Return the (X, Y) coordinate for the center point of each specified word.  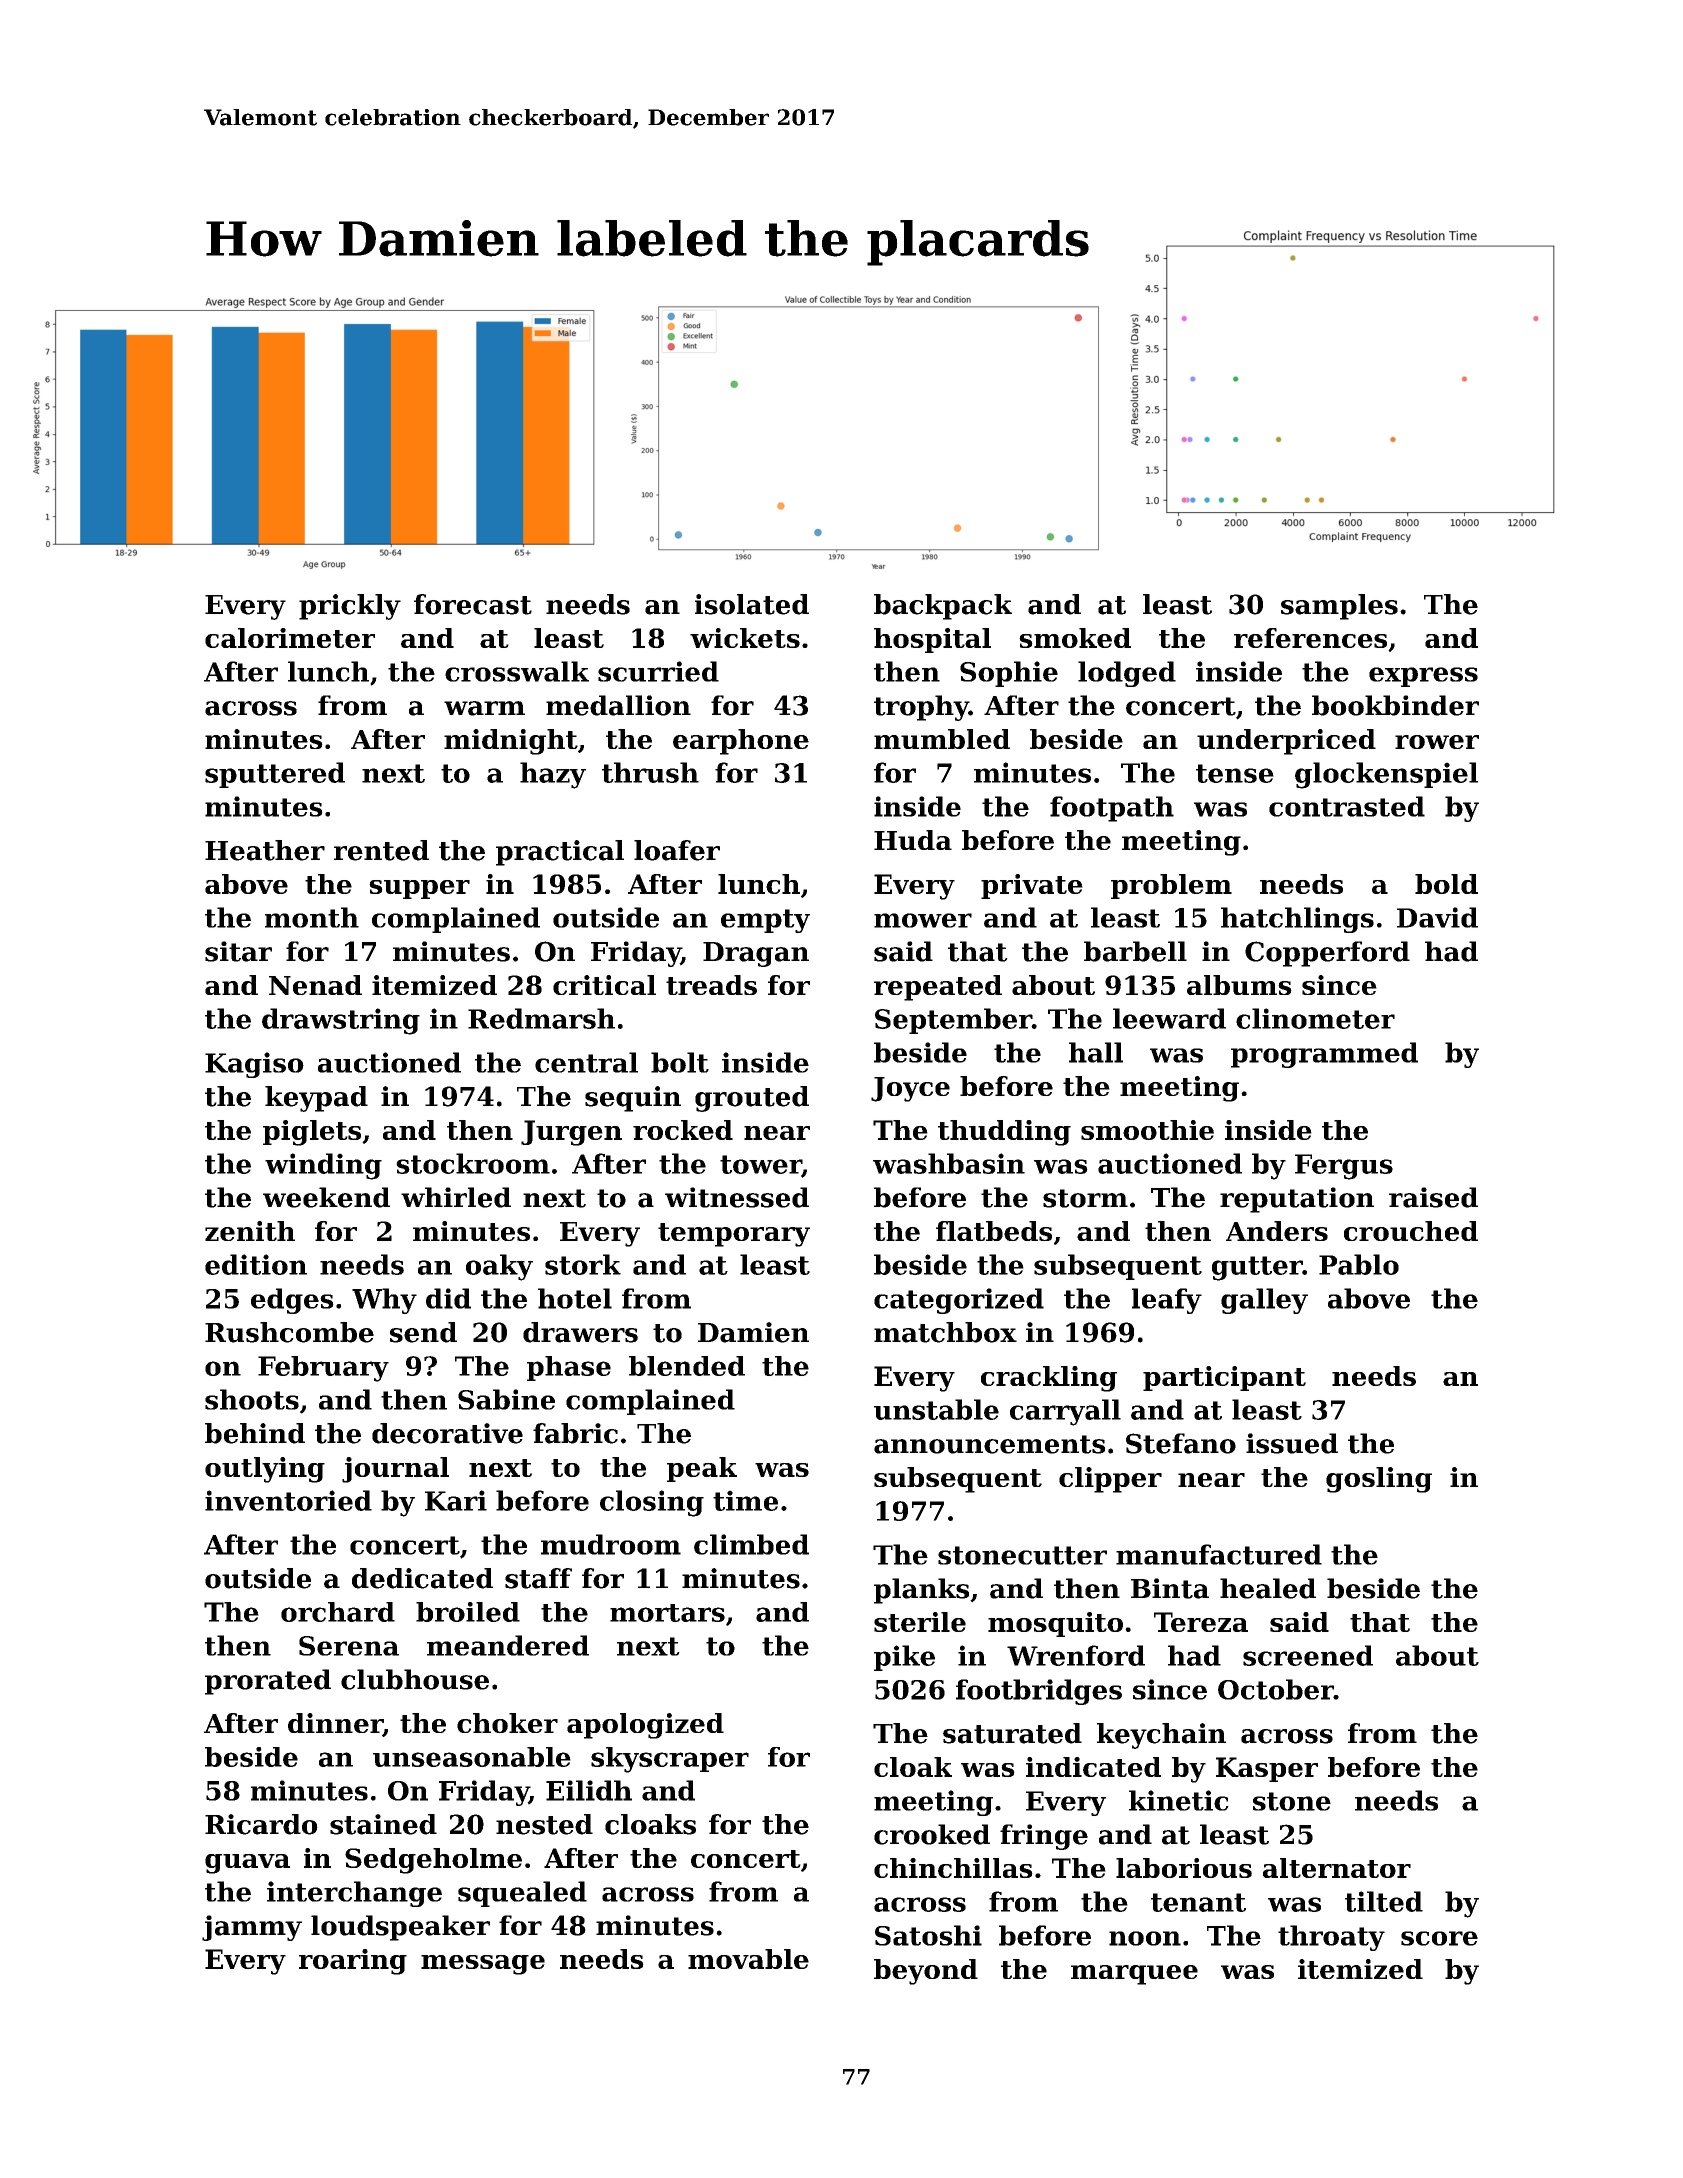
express (1423, 677)
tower (761, 1165)
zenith (250, 1231)
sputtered (275, 775)
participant (1224, 1378)
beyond (926, 1972)
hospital (932, 640)
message (483, 1965)
